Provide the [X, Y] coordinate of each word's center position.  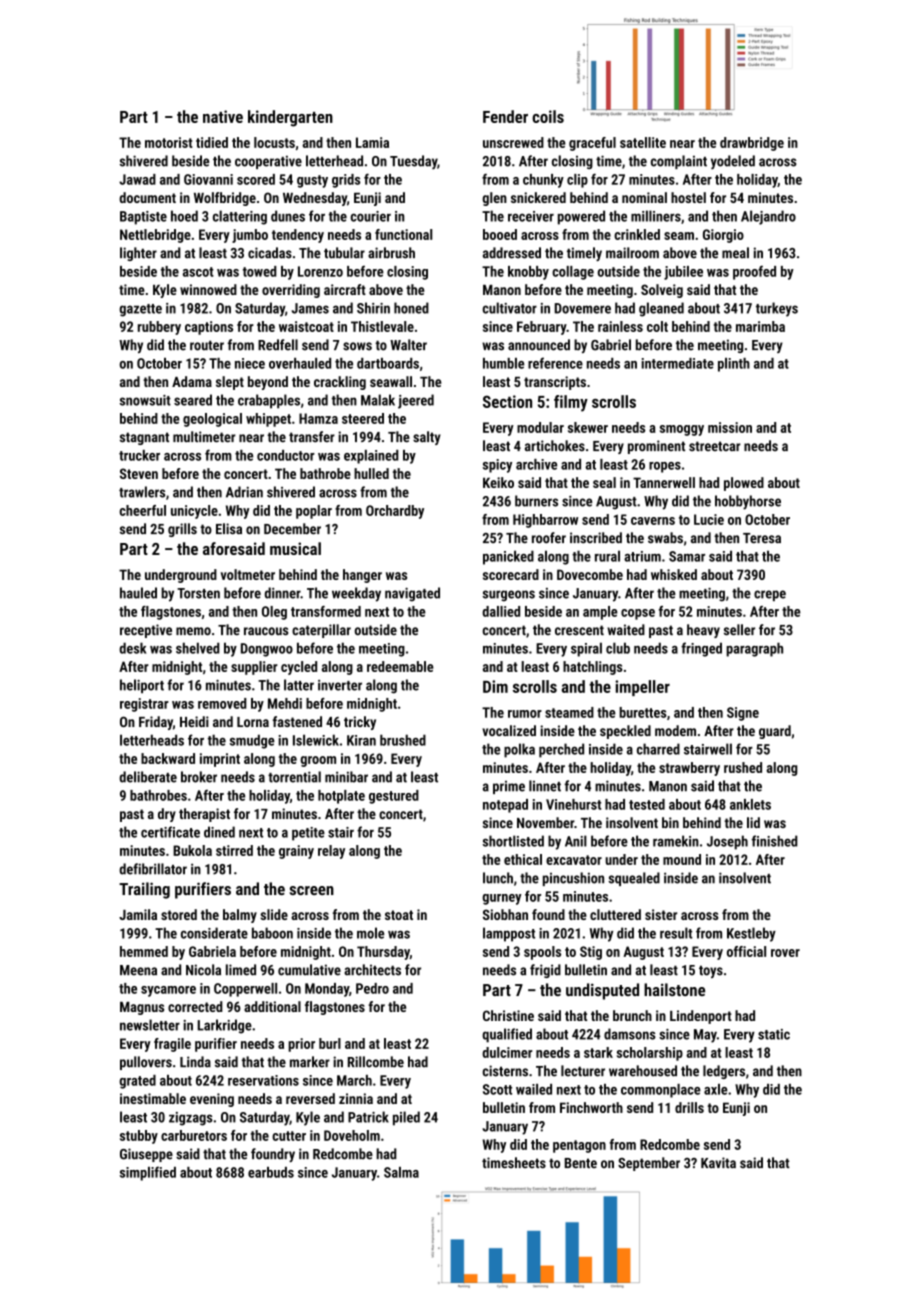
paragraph [754, 649]
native [223, 116]
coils [548, 116]
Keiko [498, 482]
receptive [146, 631]
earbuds [271, 1172]
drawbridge [752, 144]
